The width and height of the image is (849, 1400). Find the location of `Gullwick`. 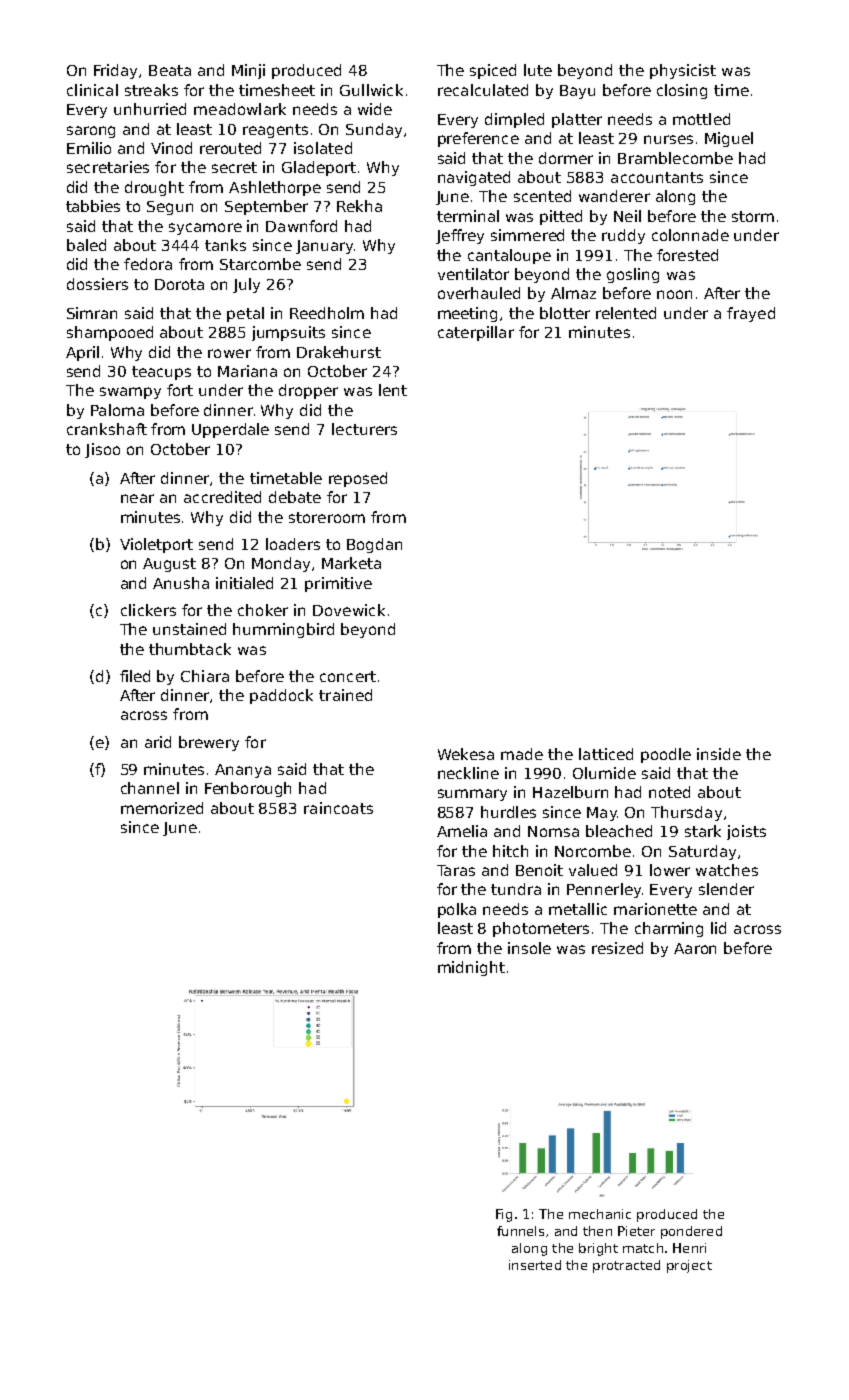

Gullwick is located at coordinates (371, 90).
